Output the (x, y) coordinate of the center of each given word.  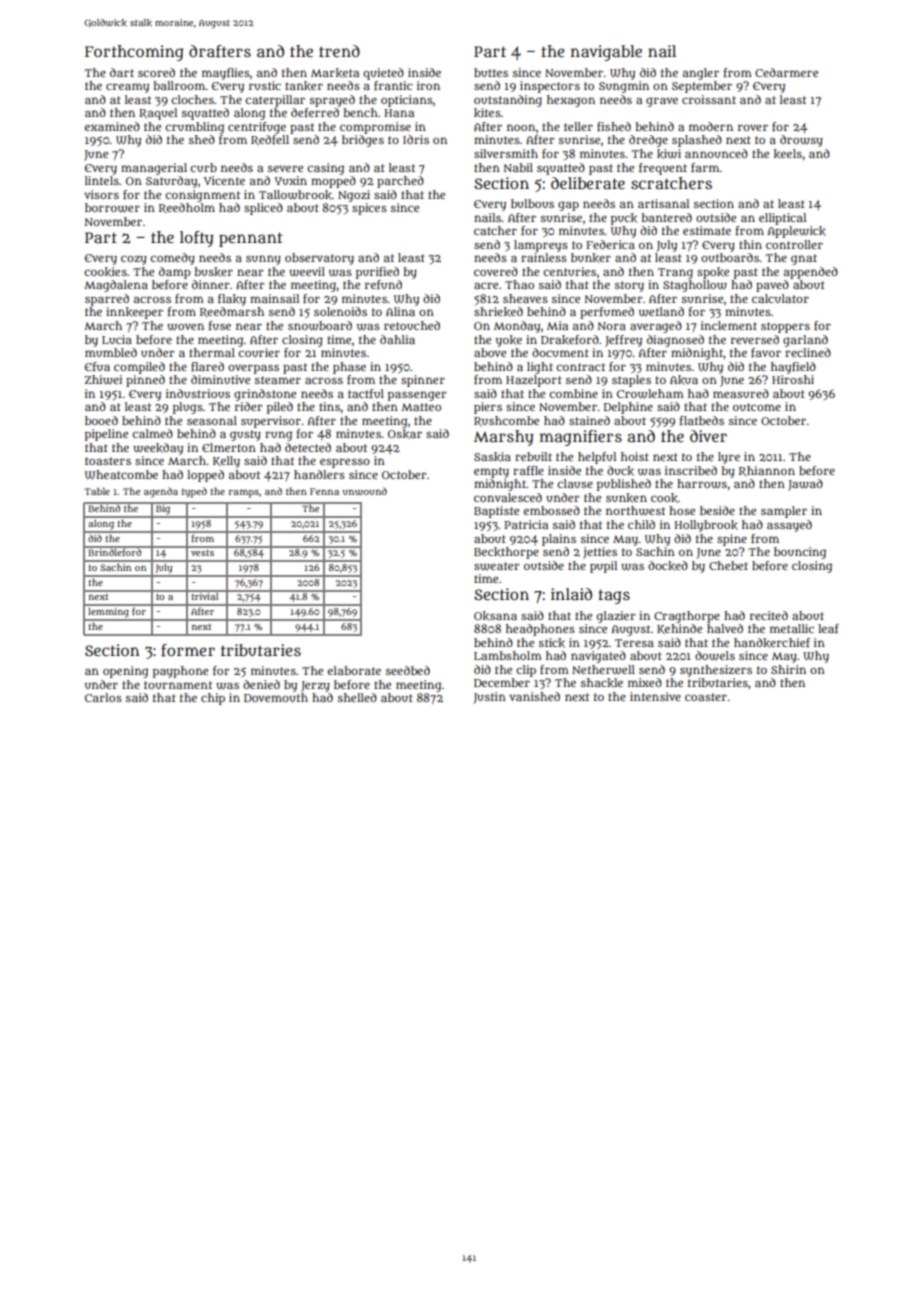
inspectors (550, 87)
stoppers (785, 327)
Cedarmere (786, 72)
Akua (684, 380)
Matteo (421, 407)
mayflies (226, 74)
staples (631, 381)
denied (261, 684)
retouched (412, 325)
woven (185, 327)
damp (174, 273)
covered (496, 271)
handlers (319, 474)
